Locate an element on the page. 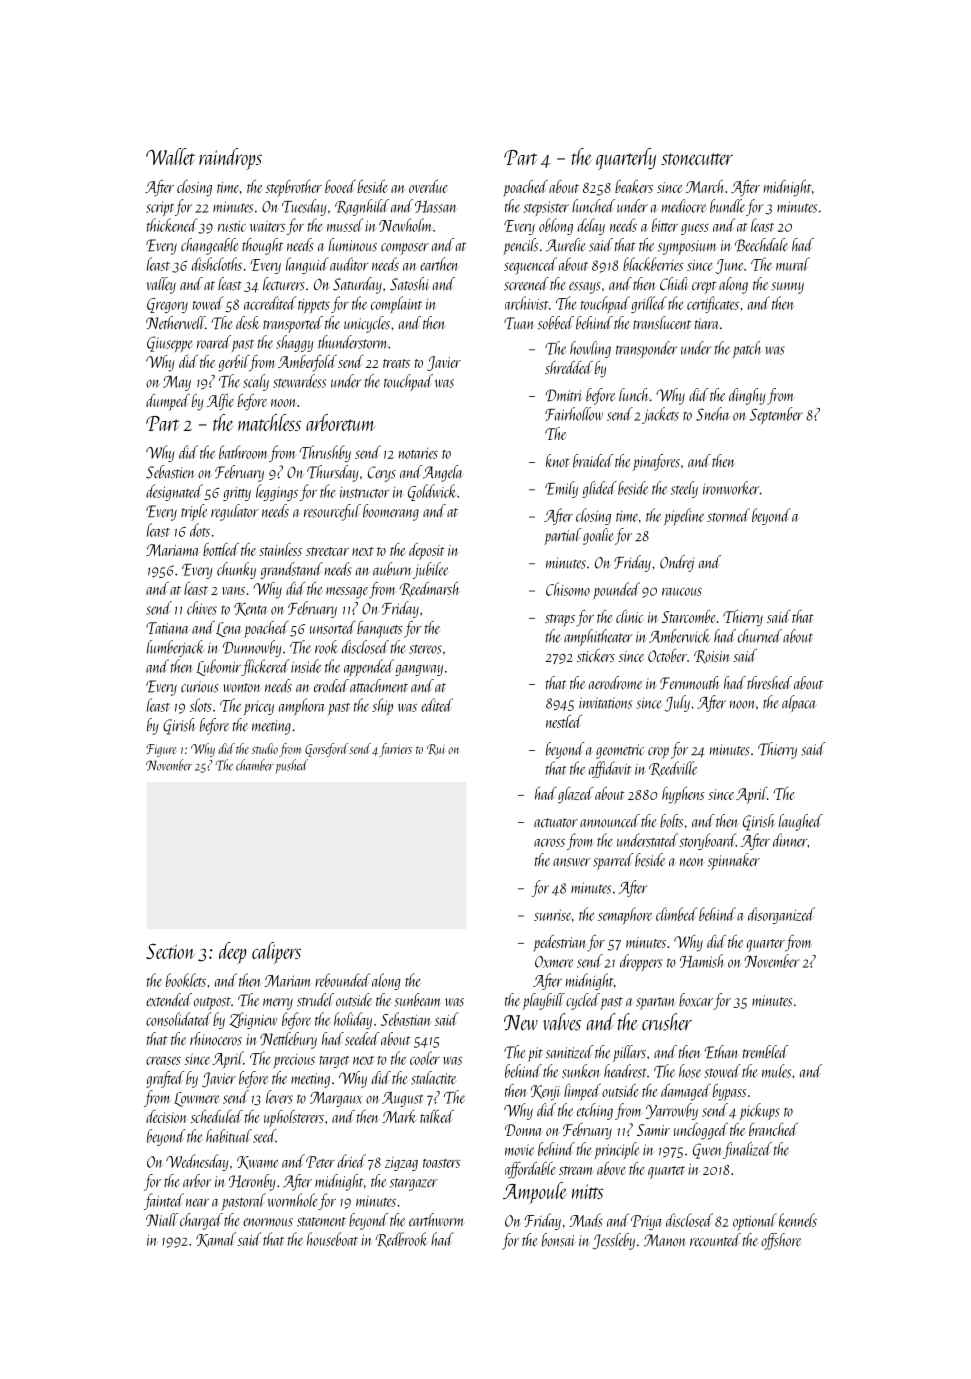 This page has height=1379, width=971. boomerang is located at coordinates (391, 512).
